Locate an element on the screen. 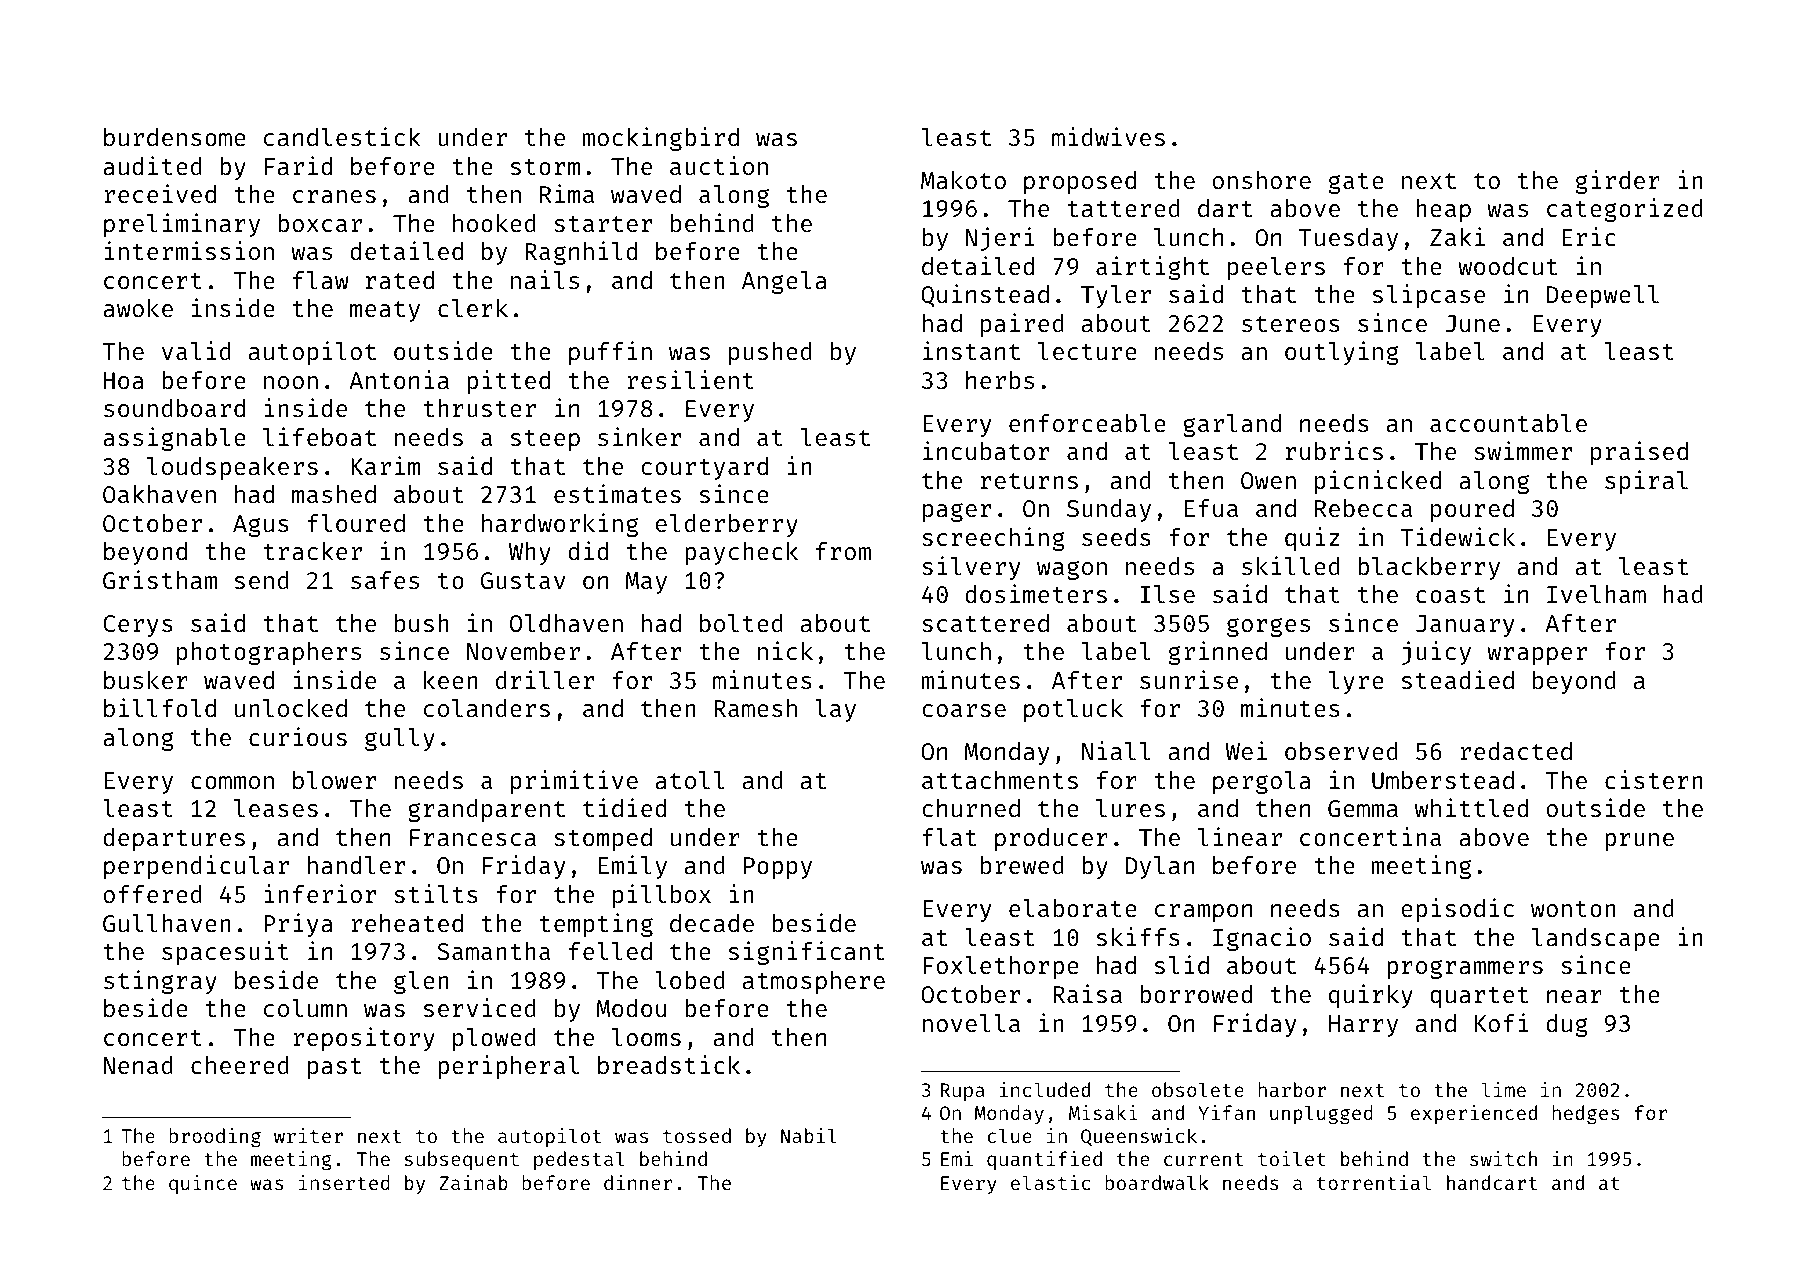 The width and height of the screenshot is (1812, 1281). candlestick is located at coordinates (342, 136).
